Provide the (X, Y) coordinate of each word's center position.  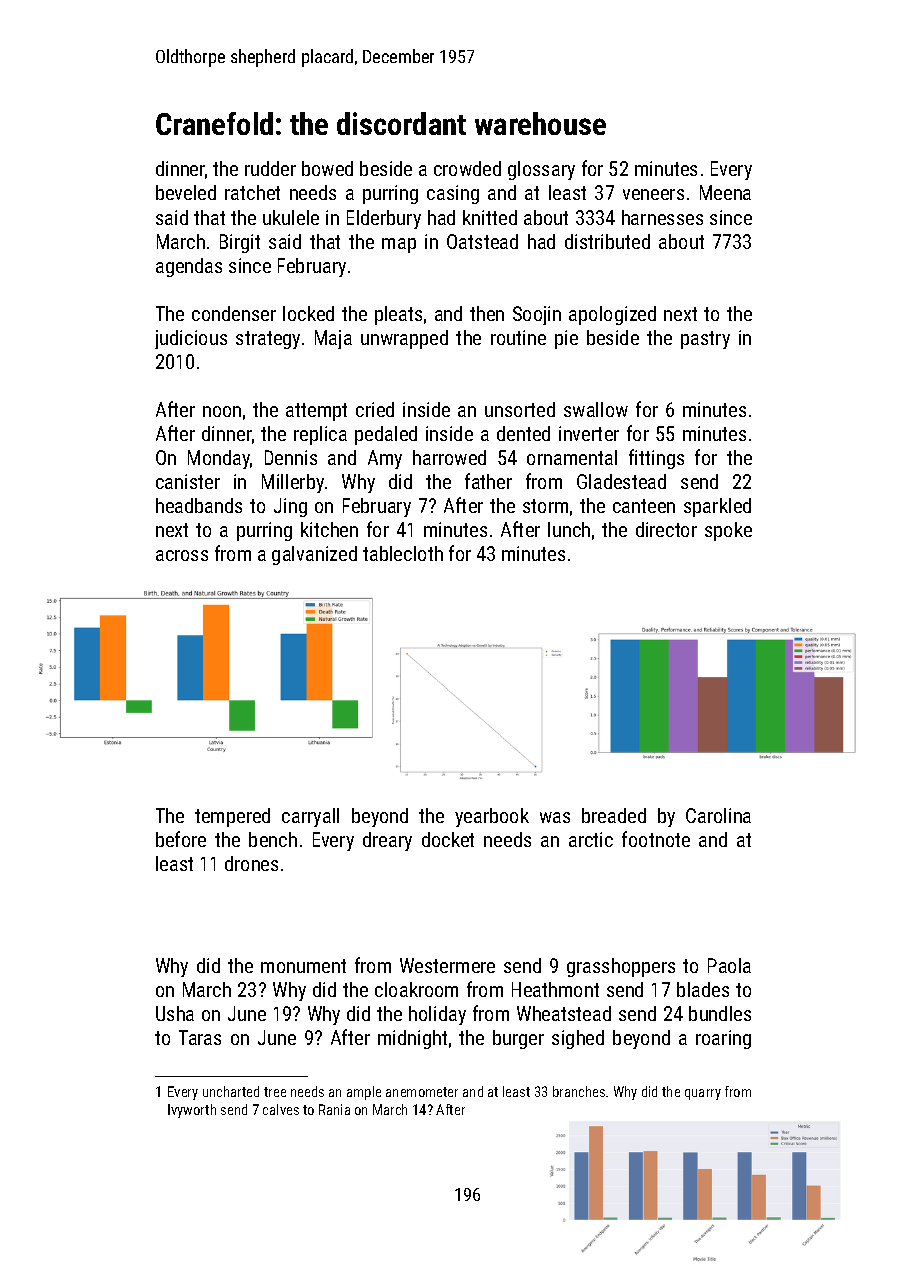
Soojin (537, 315)
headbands (199, 505)
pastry (705, 340)
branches (579, 1091)
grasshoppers (621, 967)
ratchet (252, 192)
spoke (728, 531)
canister (188, 481)
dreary (387, 841)
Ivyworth (192, 1111)
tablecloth (403, 553)
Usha (175, 1013)
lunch (569, 529)
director (666, 529)
